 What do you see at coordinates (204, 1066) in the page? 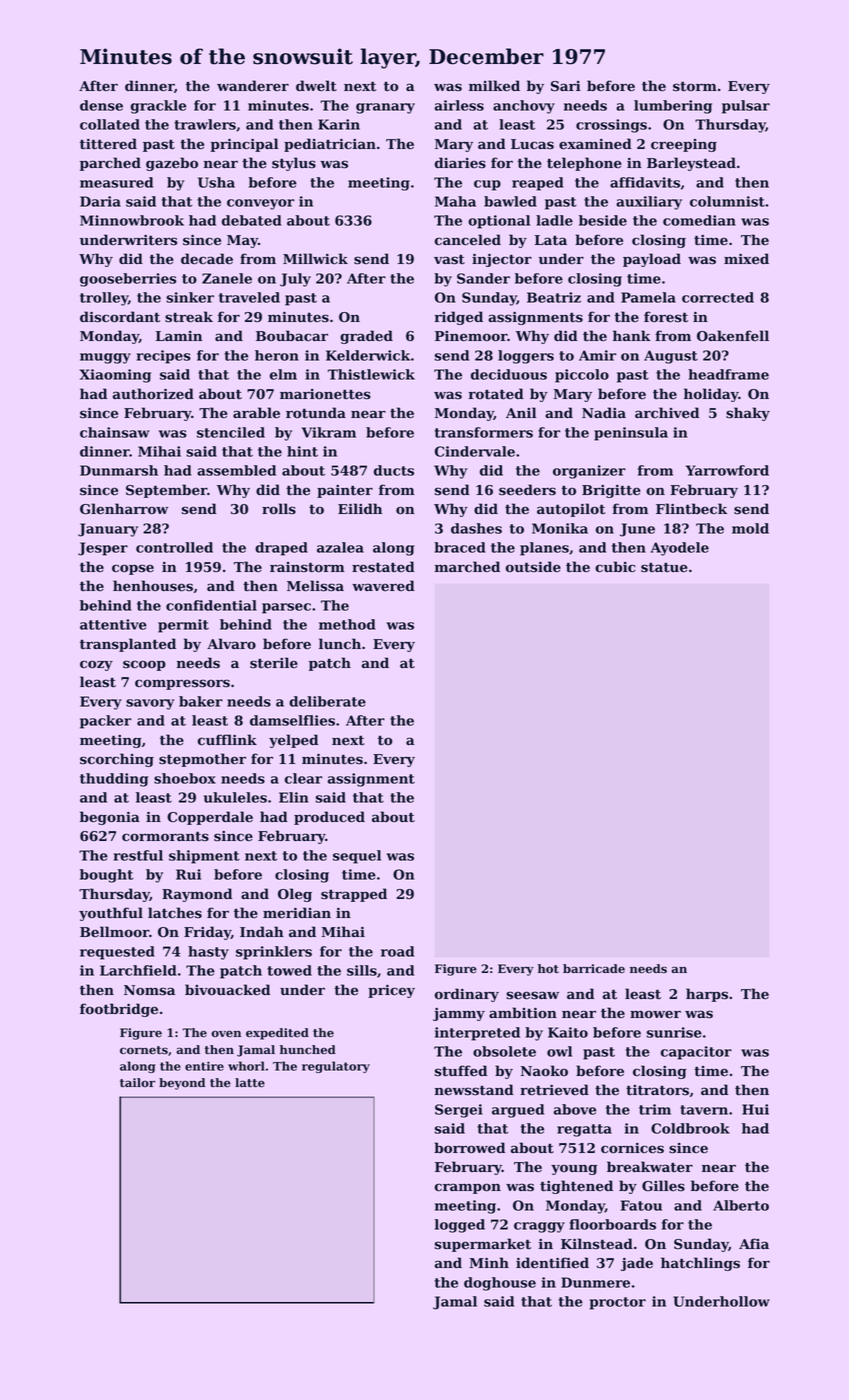
I see `entire` at bounding box center [204, 1066].
